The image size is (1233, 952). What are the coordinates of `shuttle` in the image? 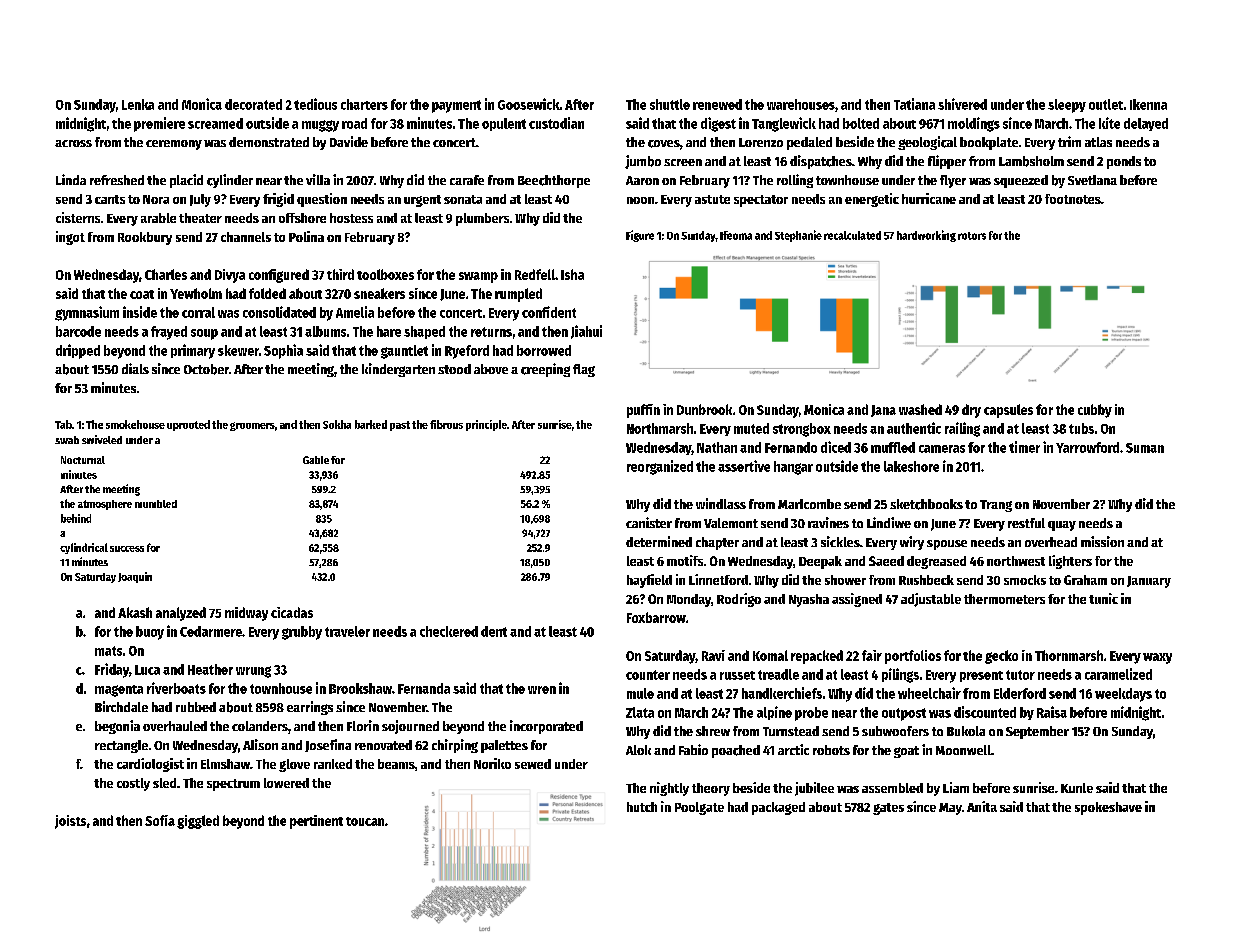 It's located at (670, 104).
